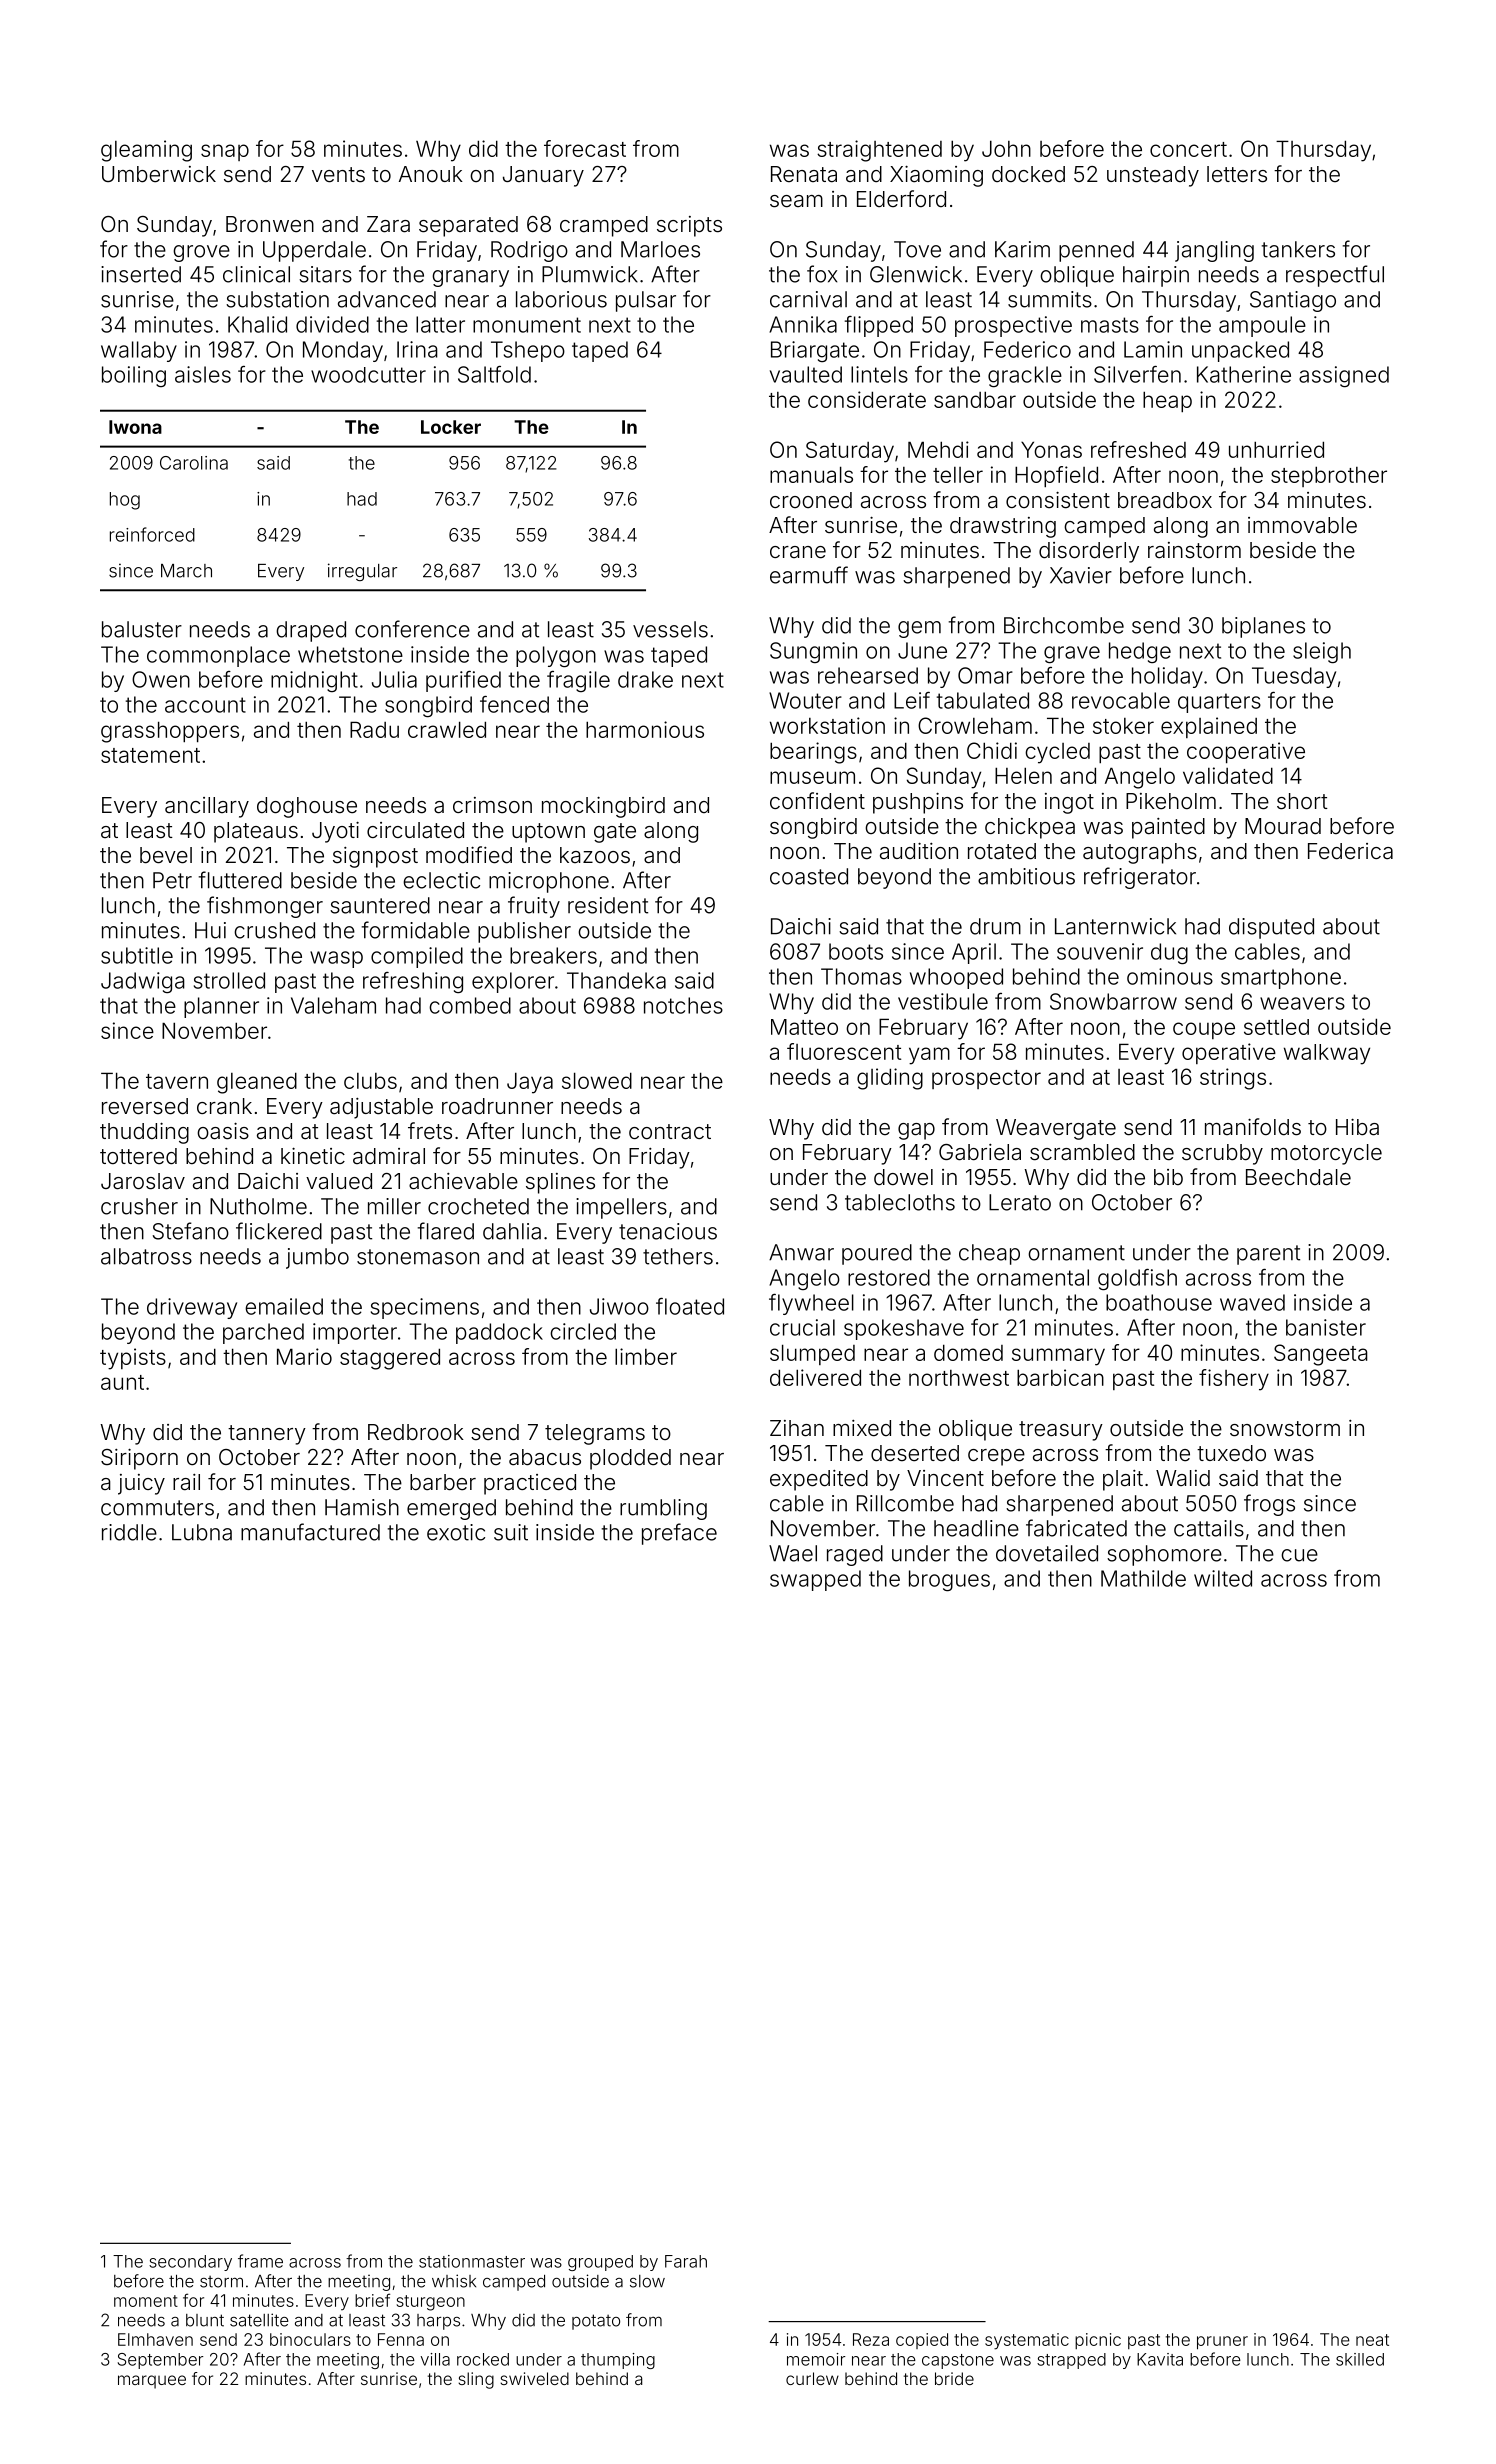  I want to click on mockingbird, so click(603, 807).
